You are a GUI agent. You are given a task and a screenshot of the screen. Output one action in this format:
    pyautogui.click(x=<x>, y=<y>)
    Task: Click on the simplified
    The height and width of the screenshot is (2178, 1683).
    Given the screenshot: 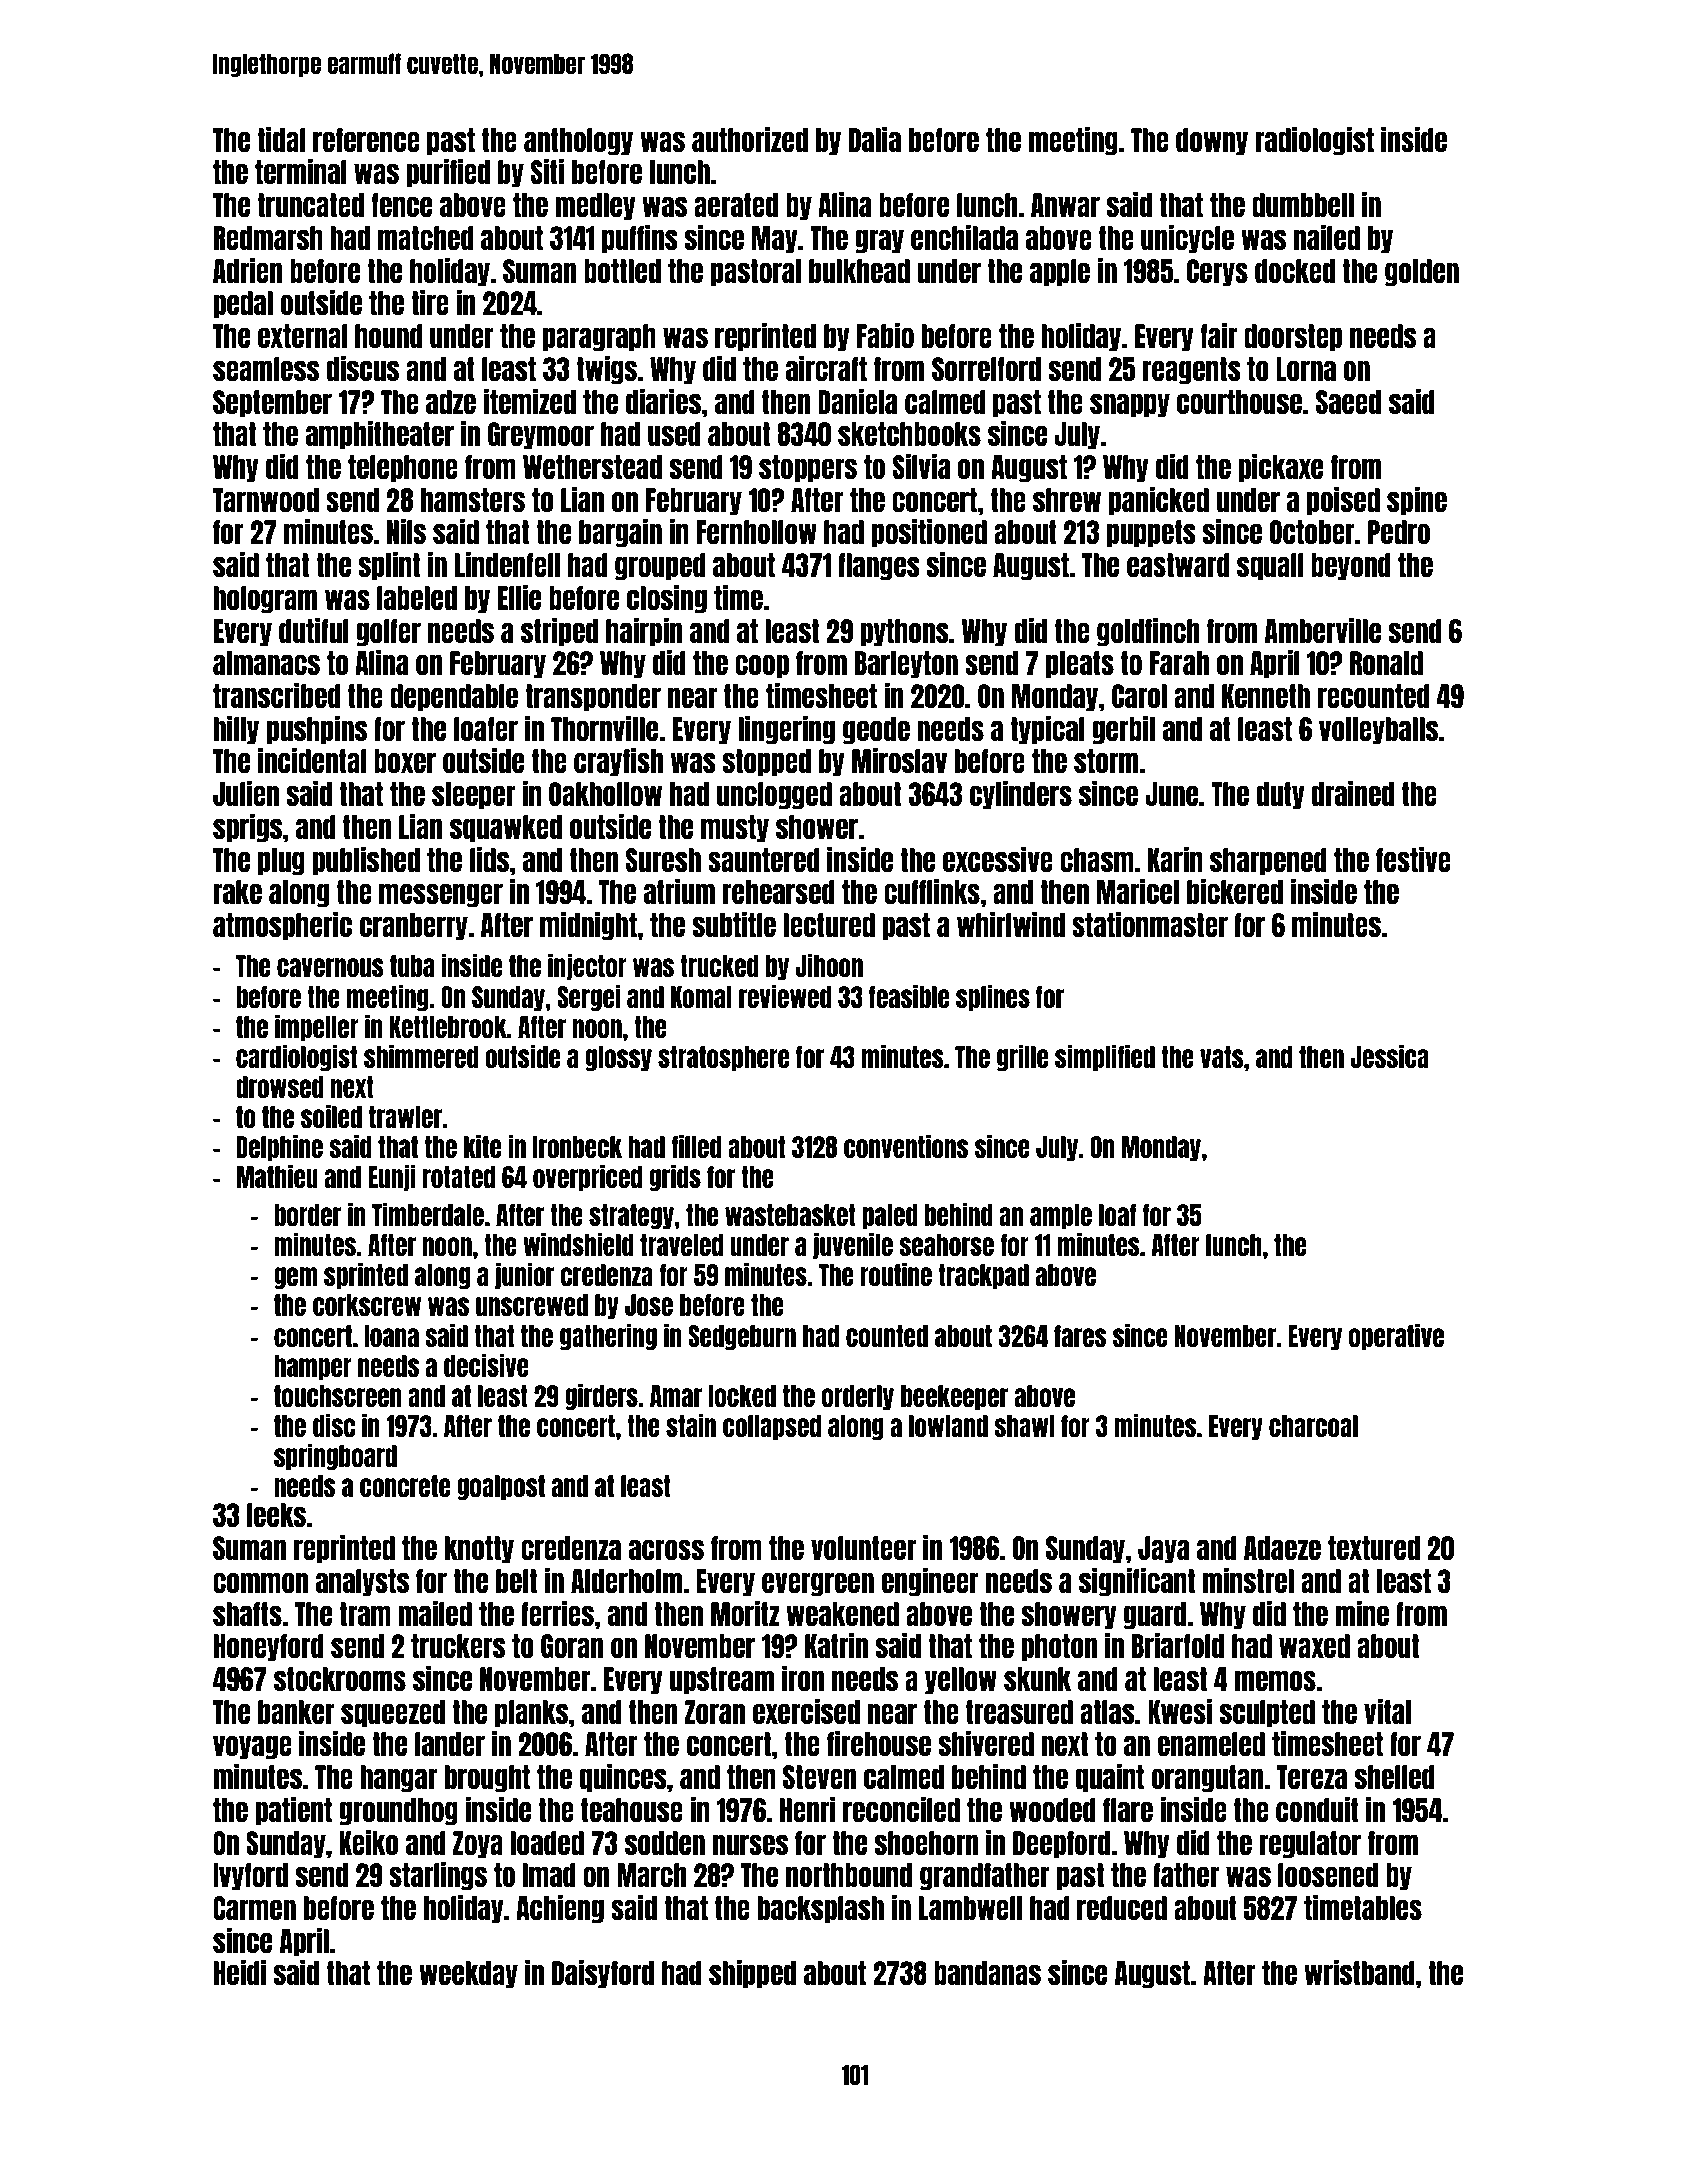 What is the action you would take?
    pyautogui.click(x=1105, y=1057)
